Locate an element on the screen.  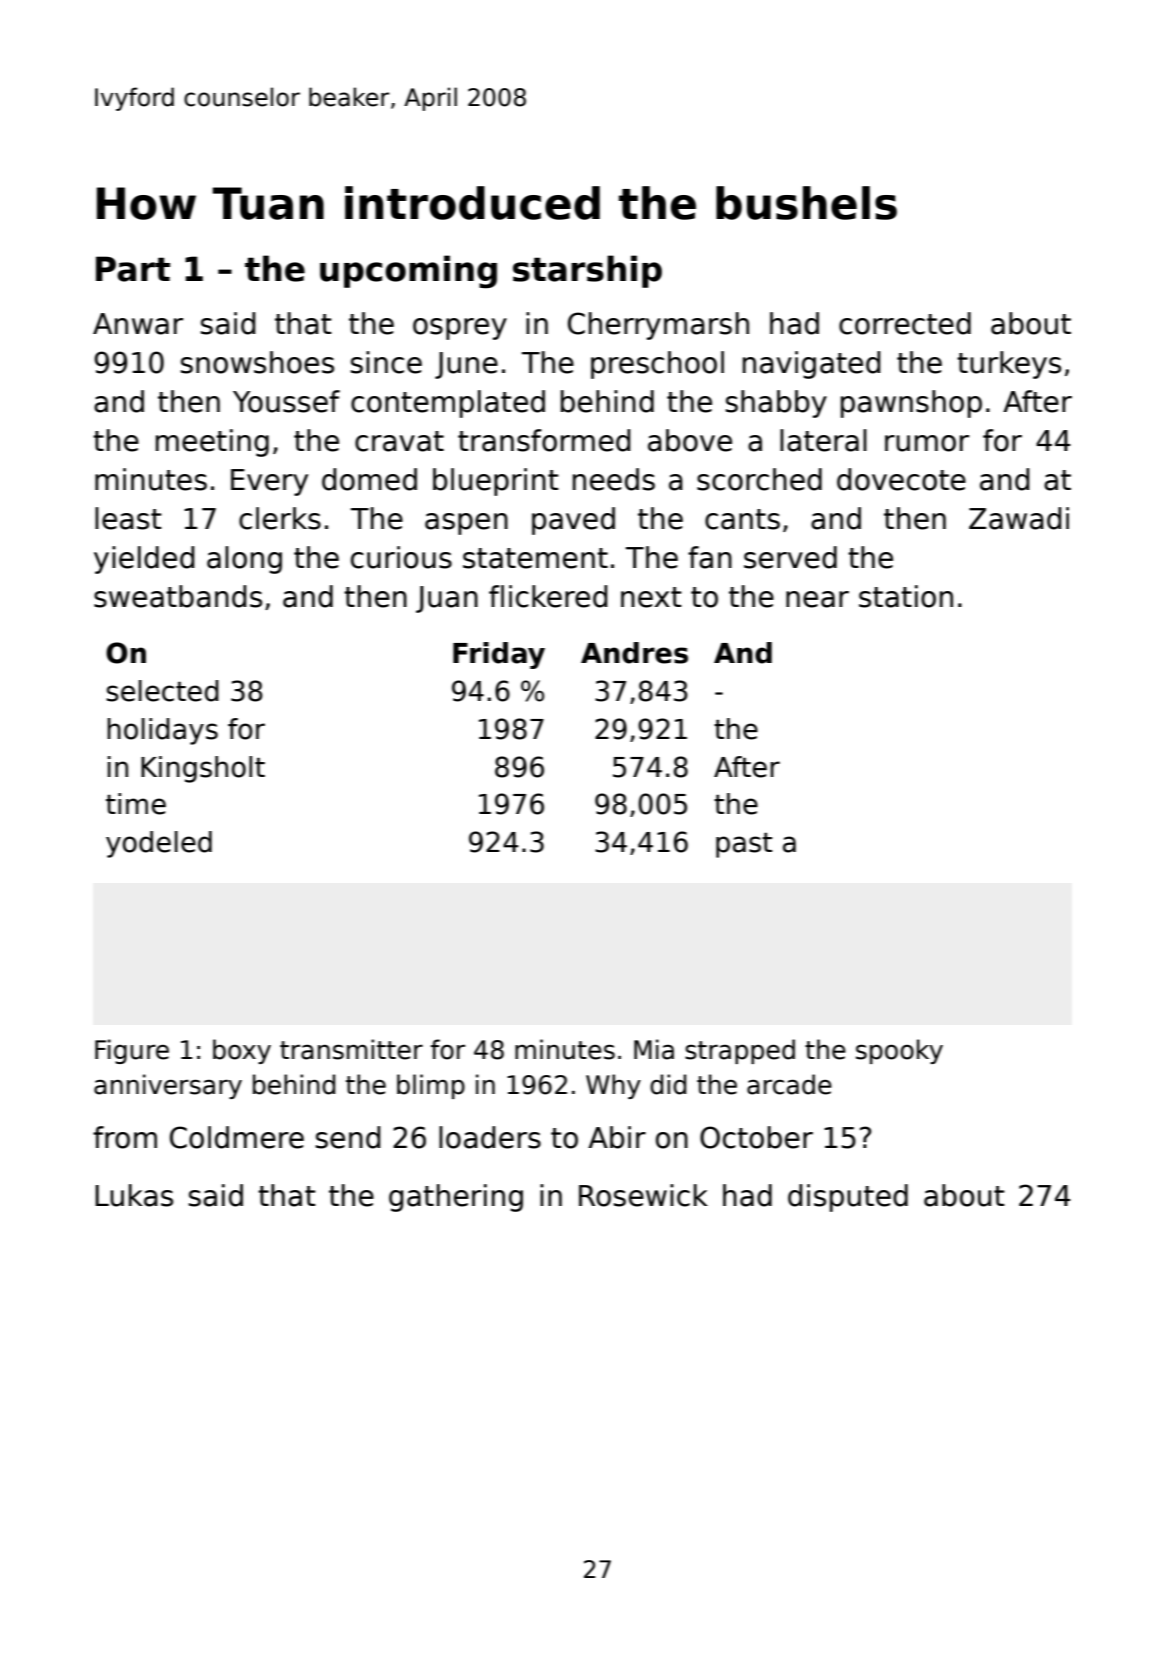
Lukas is located at coordinates (134, 1195).
